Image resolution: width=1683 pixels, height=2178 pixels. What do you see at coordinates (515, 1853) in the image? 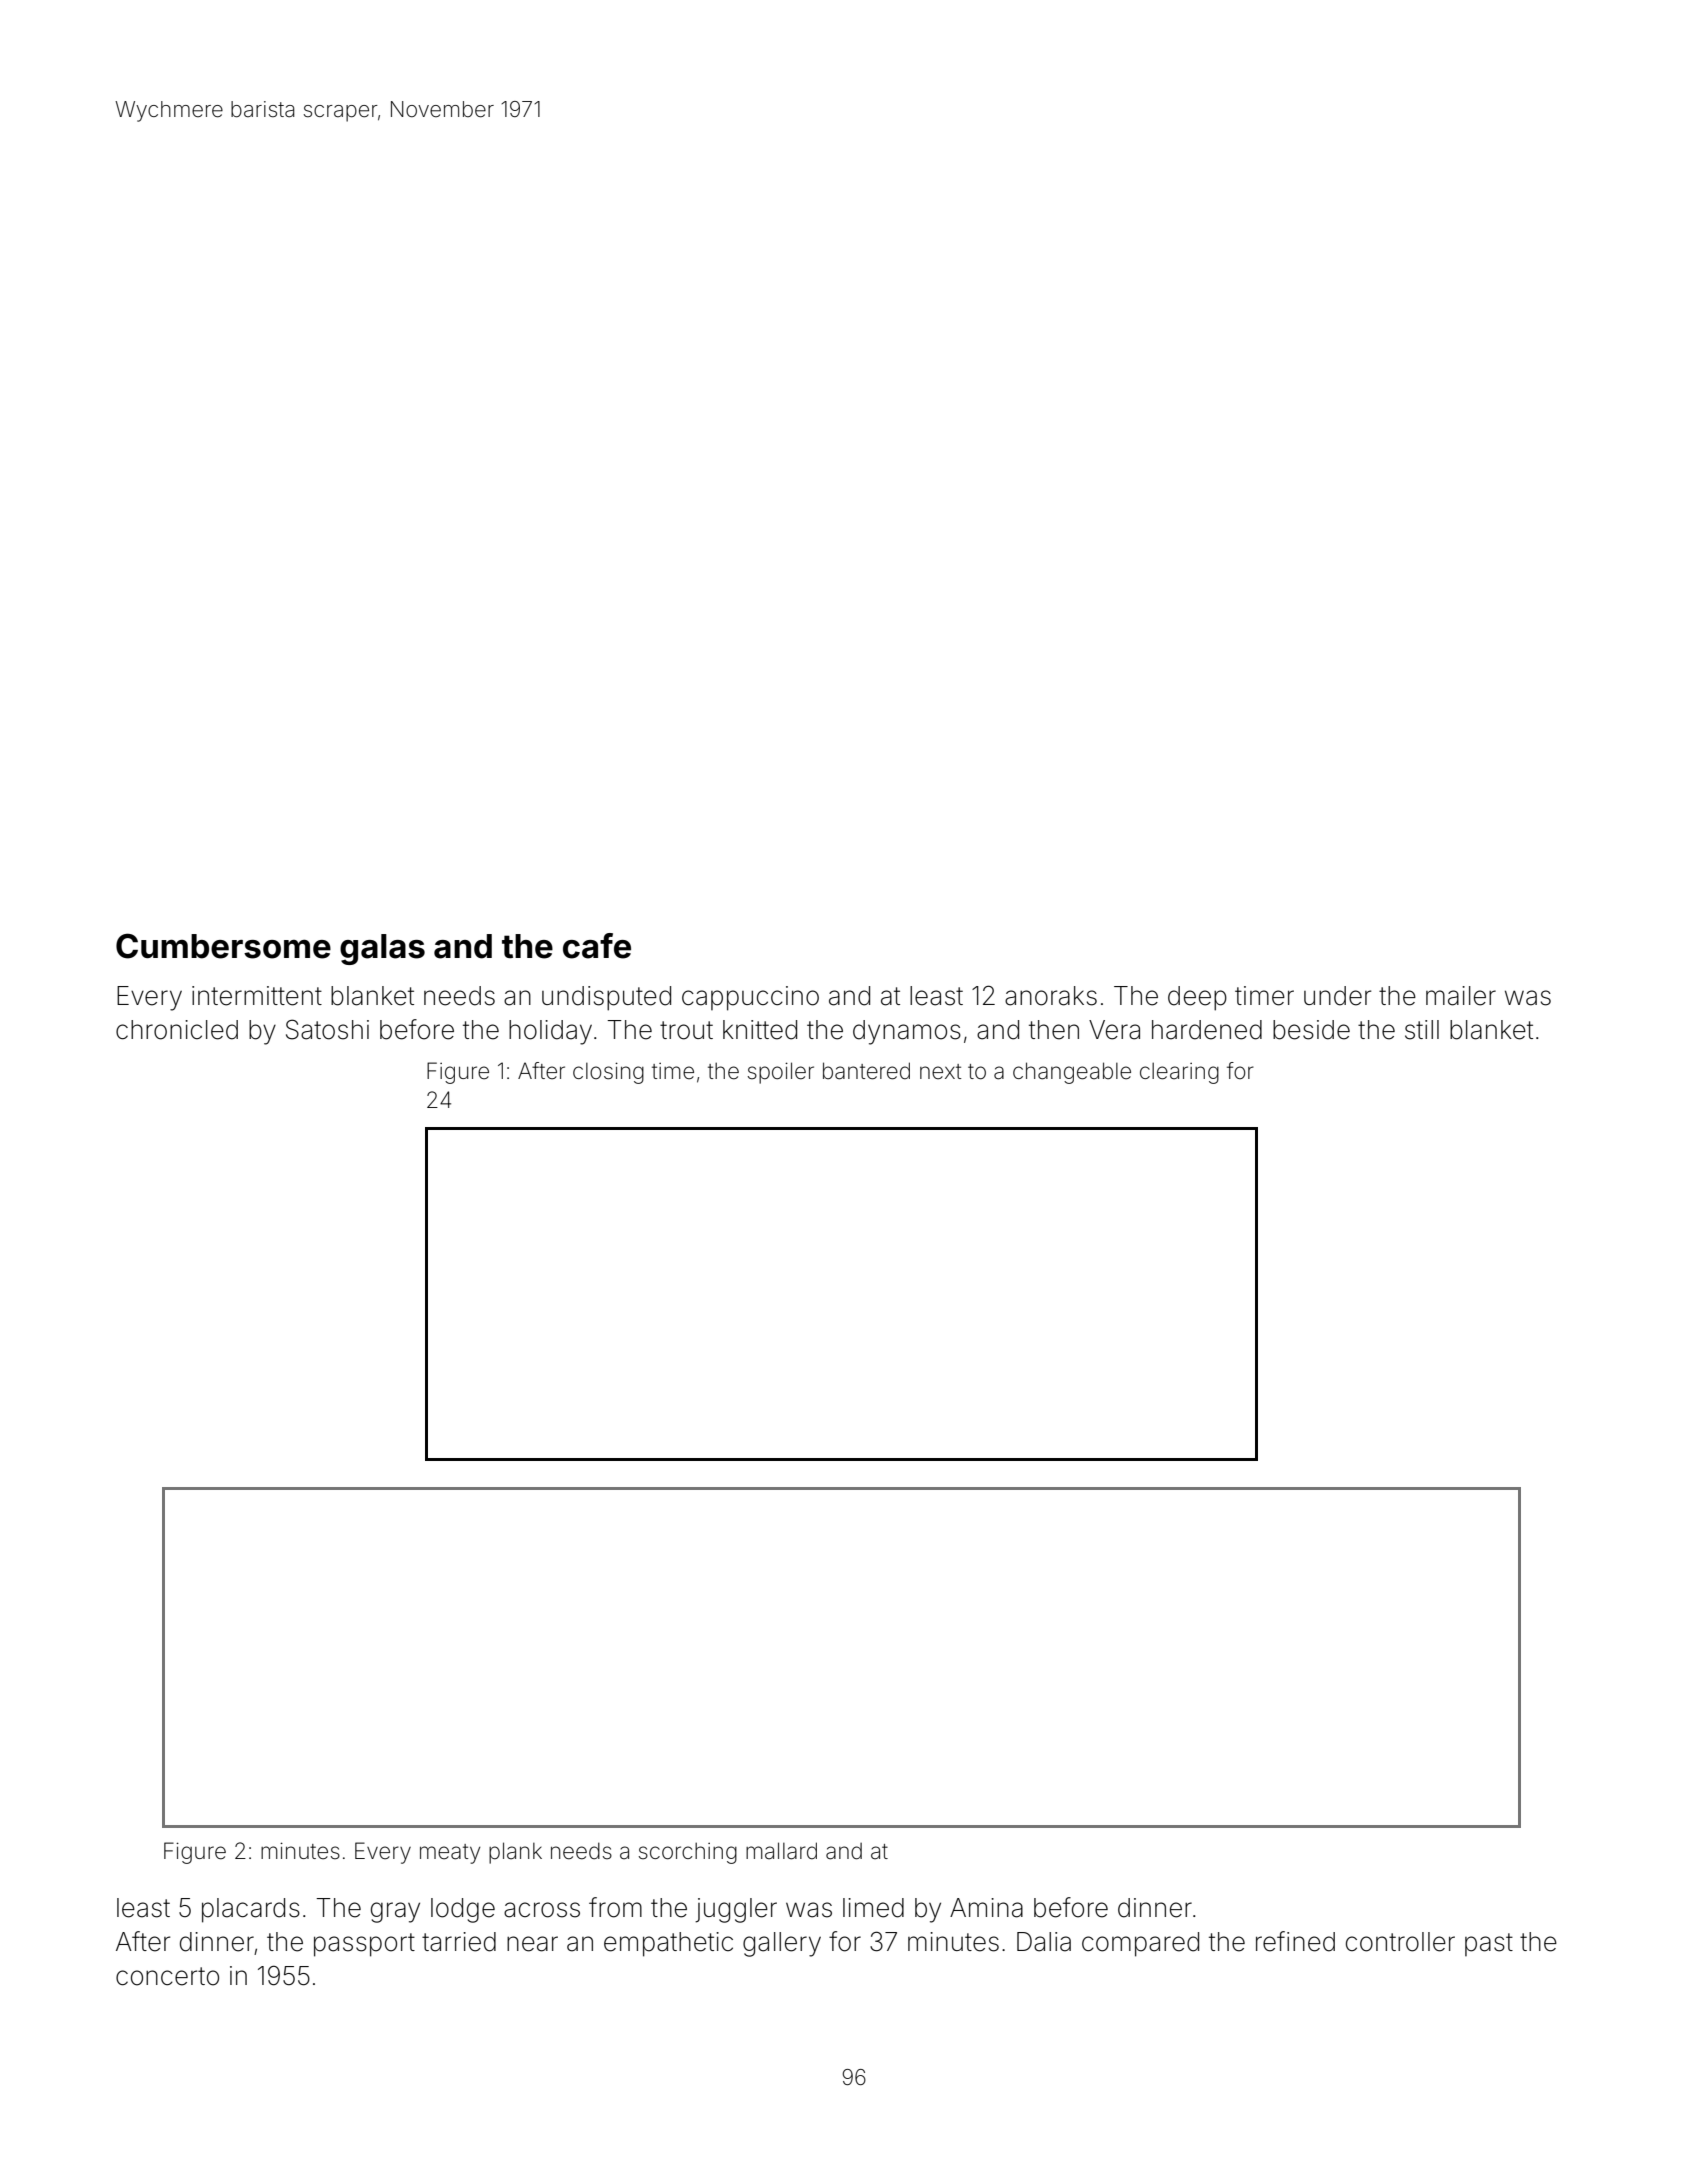
I see `plank` at bounding box center [515, 1853].
